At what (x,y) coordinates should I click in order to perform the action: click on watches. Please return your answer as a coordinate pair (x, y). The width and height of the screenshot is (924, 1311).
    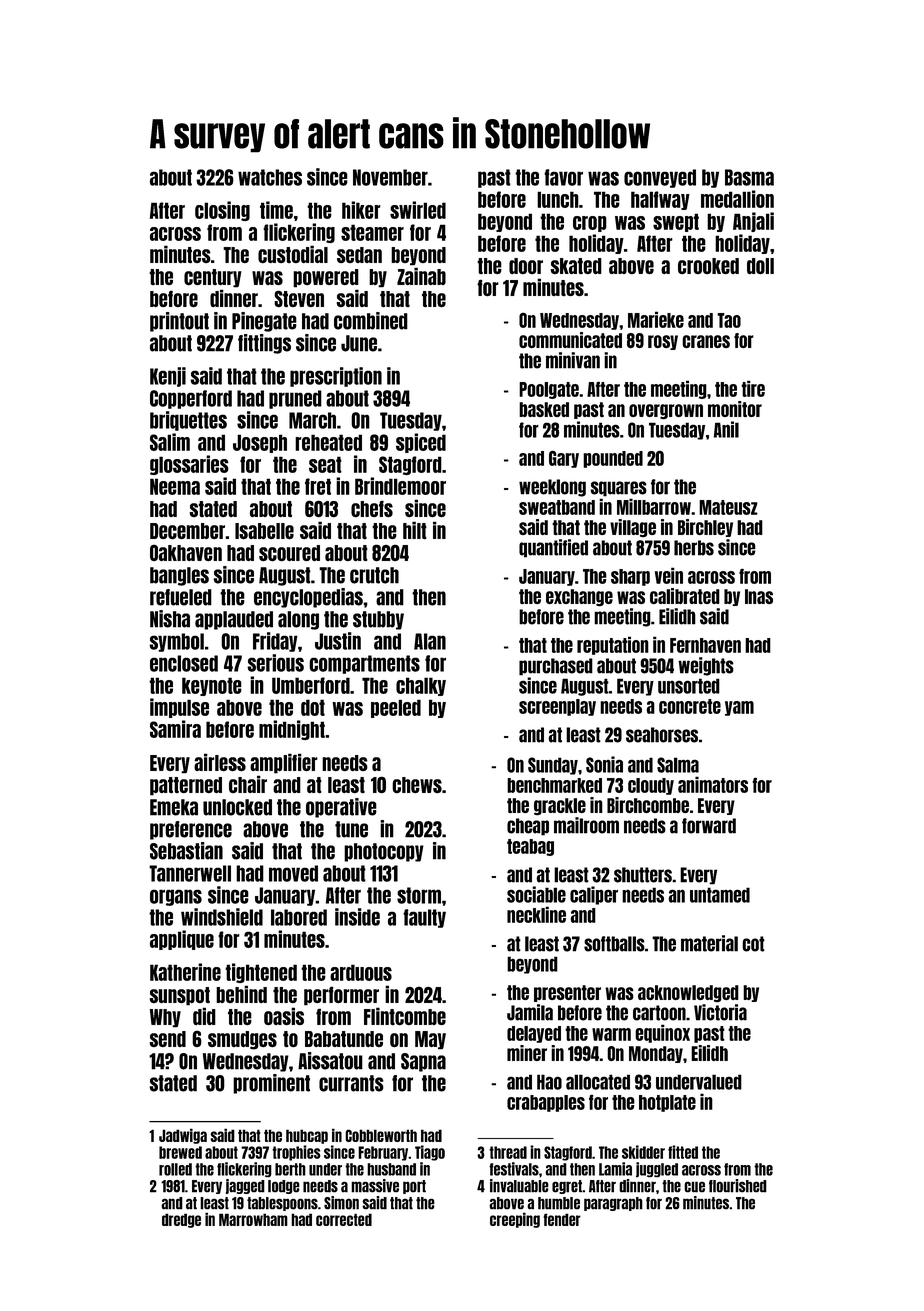
    Looking at the image, I should click on (270, 177).
